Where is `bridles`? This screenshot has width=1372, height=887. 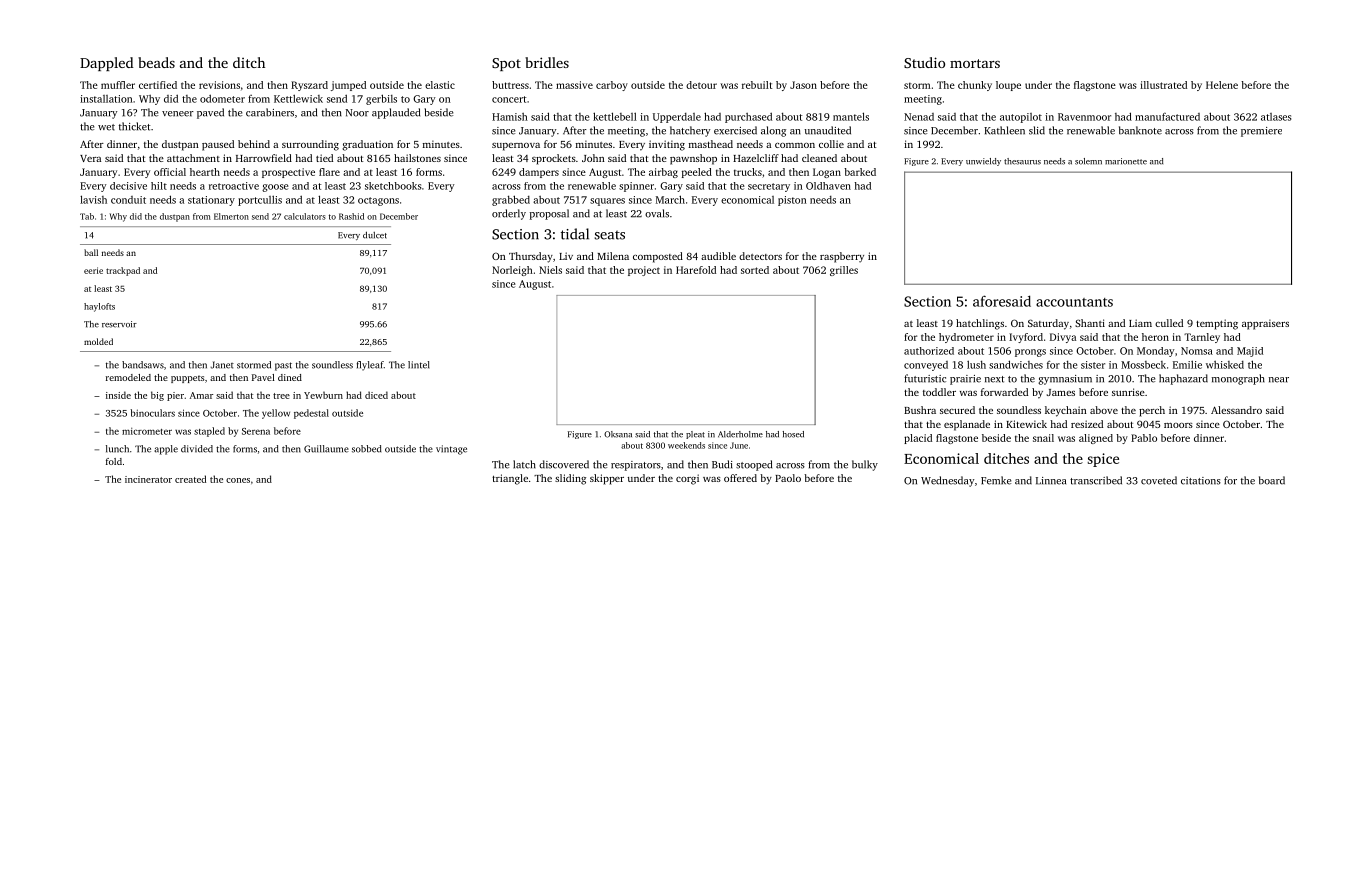 bridles is located at coordinates (547, 62).
